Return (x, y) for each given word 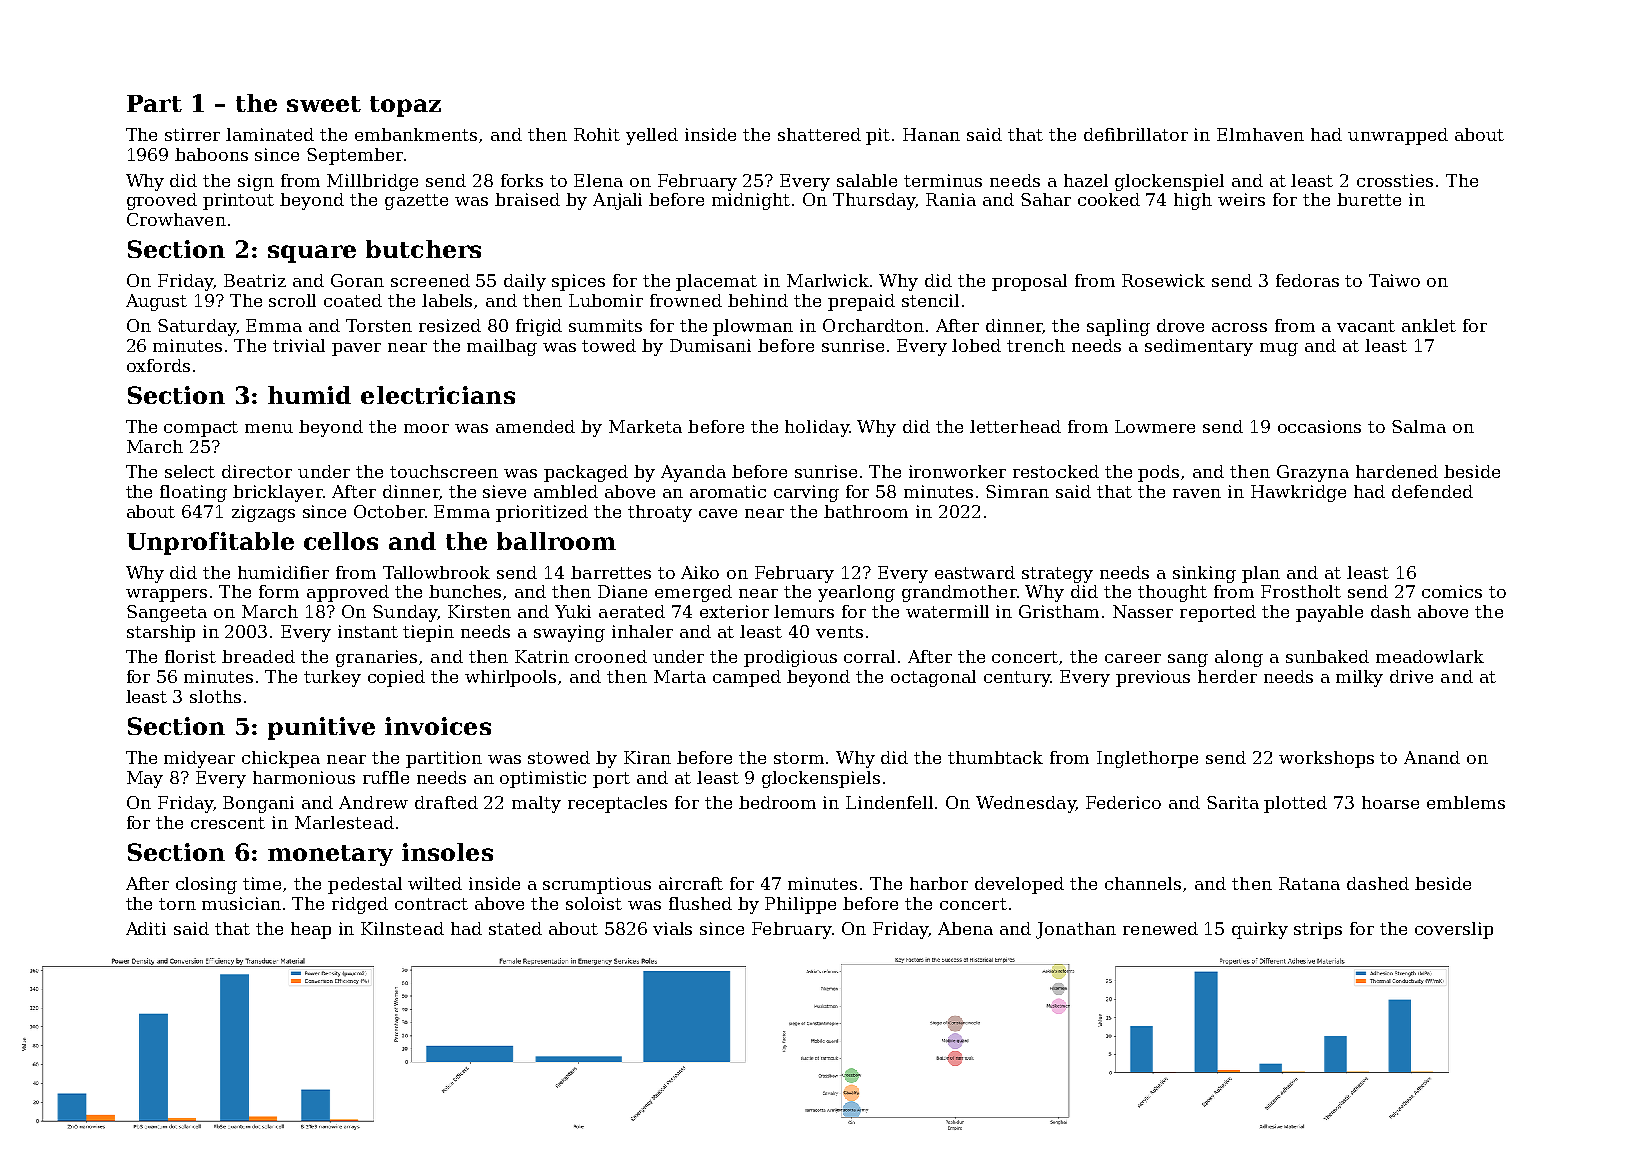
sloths (215, 696)
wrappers (166, 595)
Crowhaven (176, 219)
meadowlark (1430, 656)
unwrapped (1398, 136)
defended (1432, 491)
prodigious (790, 658)
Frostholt (1301, 591)
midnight (751, 201)
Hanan (931, 134)
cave (718, 513)
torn (177, 904)
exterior (734, 611)
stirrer (192, 134)
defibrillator (1136, 134)
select (190, 471)
